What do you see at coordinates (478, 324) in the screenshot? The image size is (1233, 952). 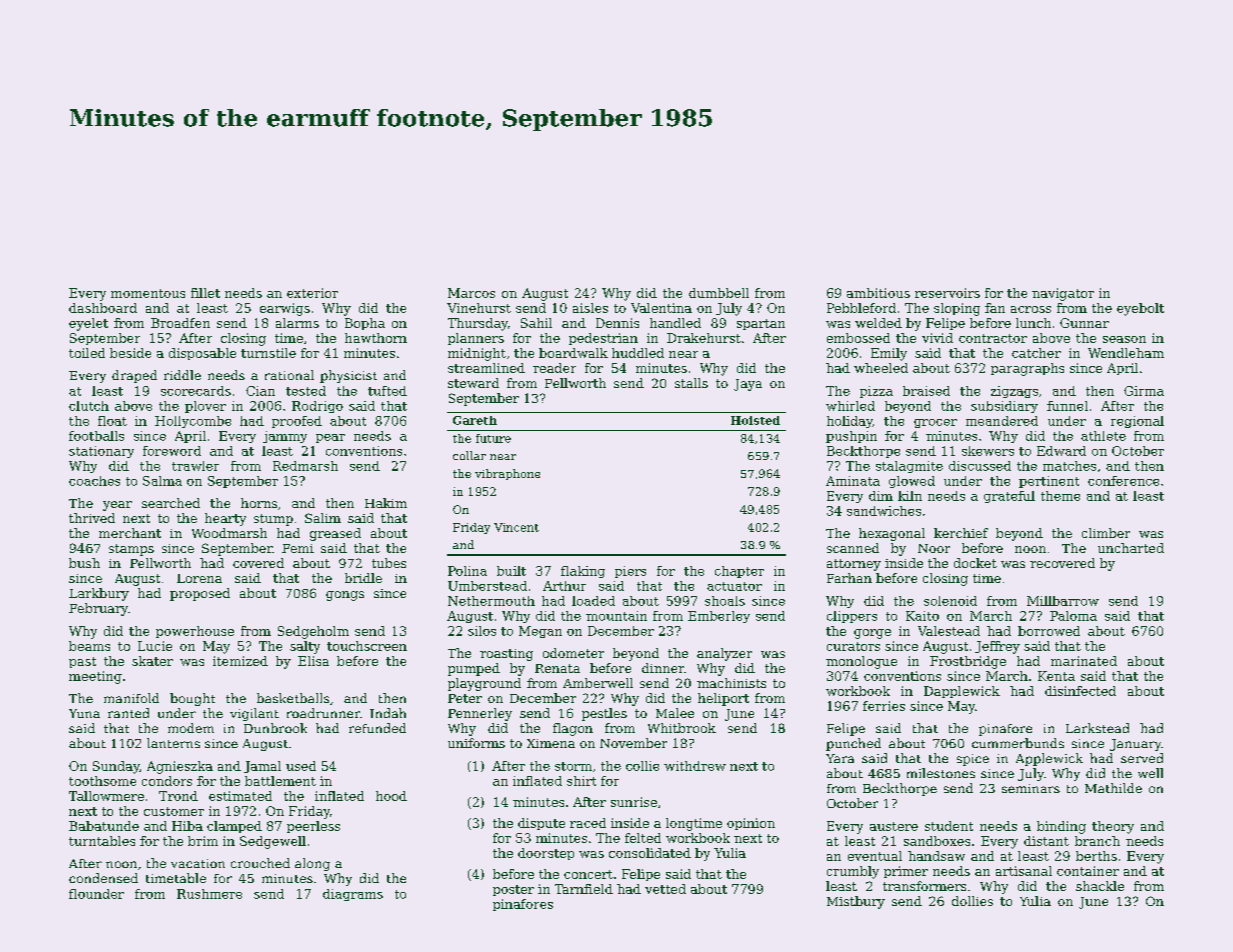 I see `Thursday` at bounding box center [478, 324].
